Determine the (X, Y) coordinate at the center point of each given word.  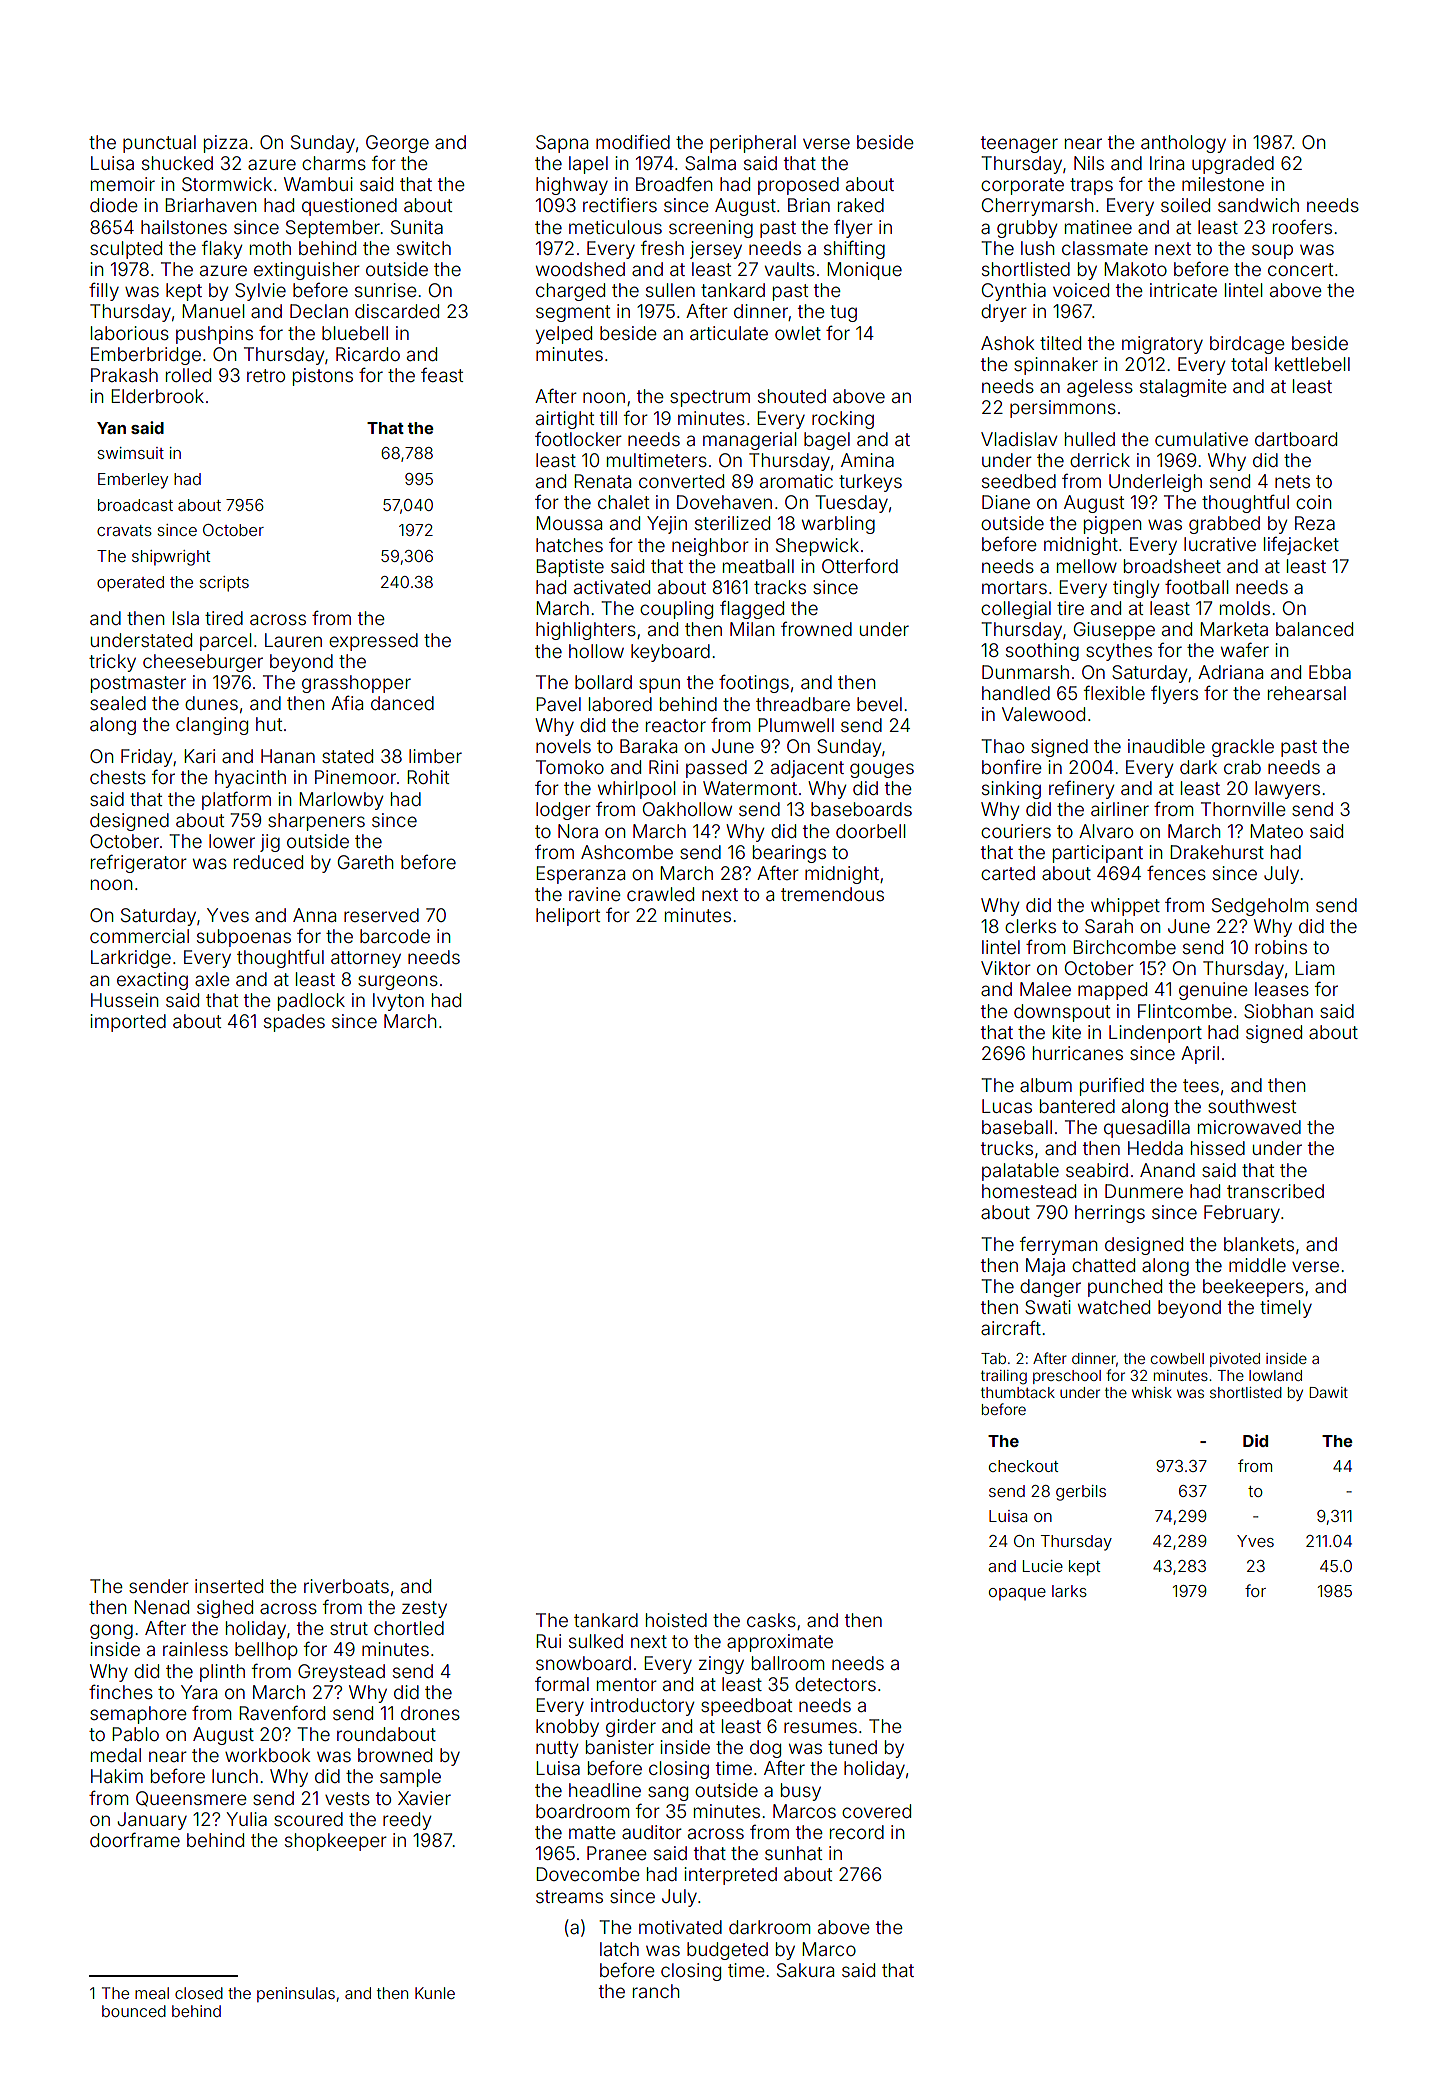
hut (269, 724)
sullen (670, 290)
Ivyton (398, 1002)
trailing (1004, 1377)
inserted (229, 1586)
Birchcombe (1124, 947)
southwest (1252, 1106)
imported (128, 1023)
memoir (123, 184)
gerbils (1081, 1493)
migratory (1162, 345)
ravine (595, 894)
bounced (134, 2011)
